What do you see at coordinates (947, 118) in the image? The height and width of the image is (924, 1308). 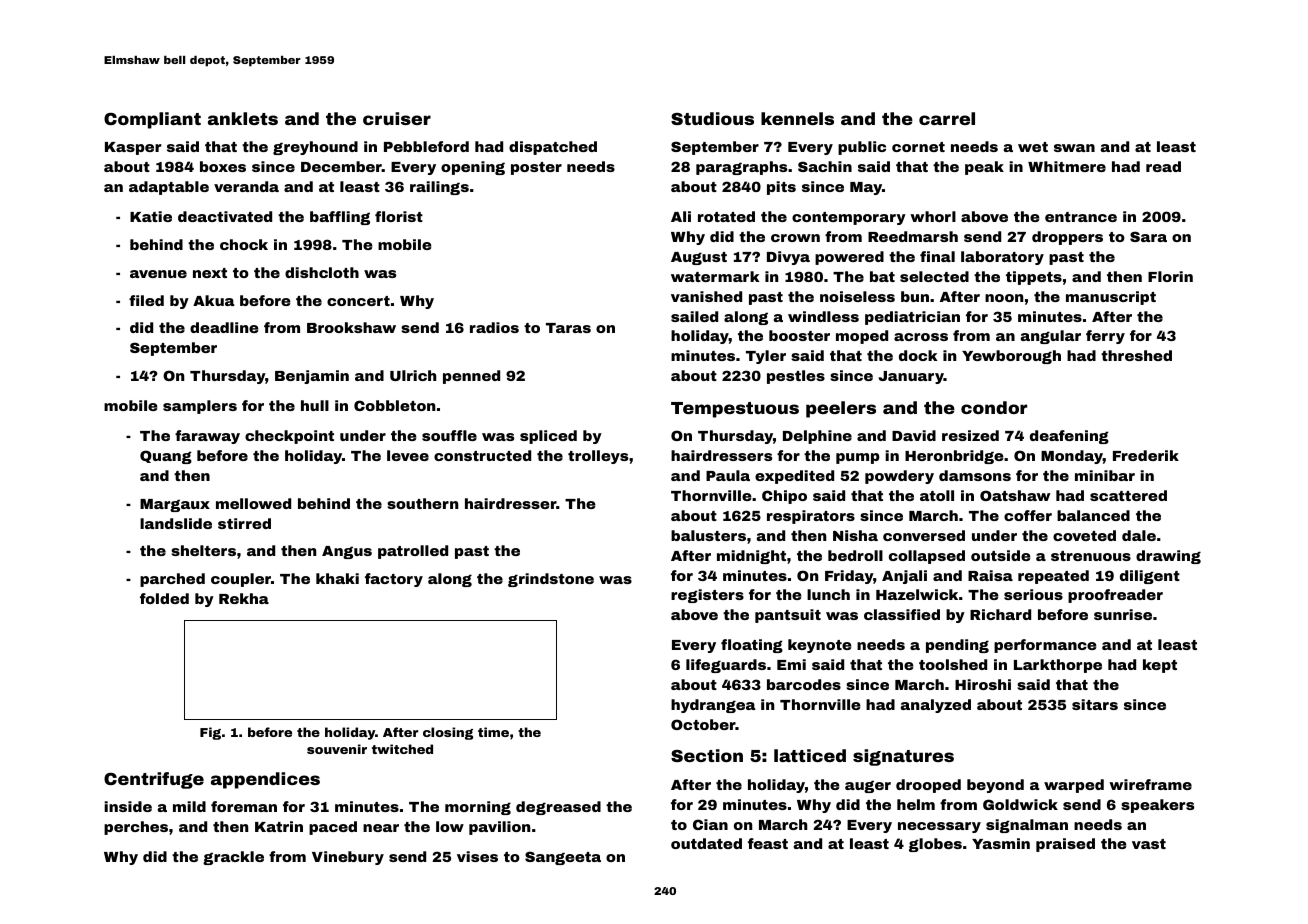 I see `carrel` at bounding box center [947, 118].
